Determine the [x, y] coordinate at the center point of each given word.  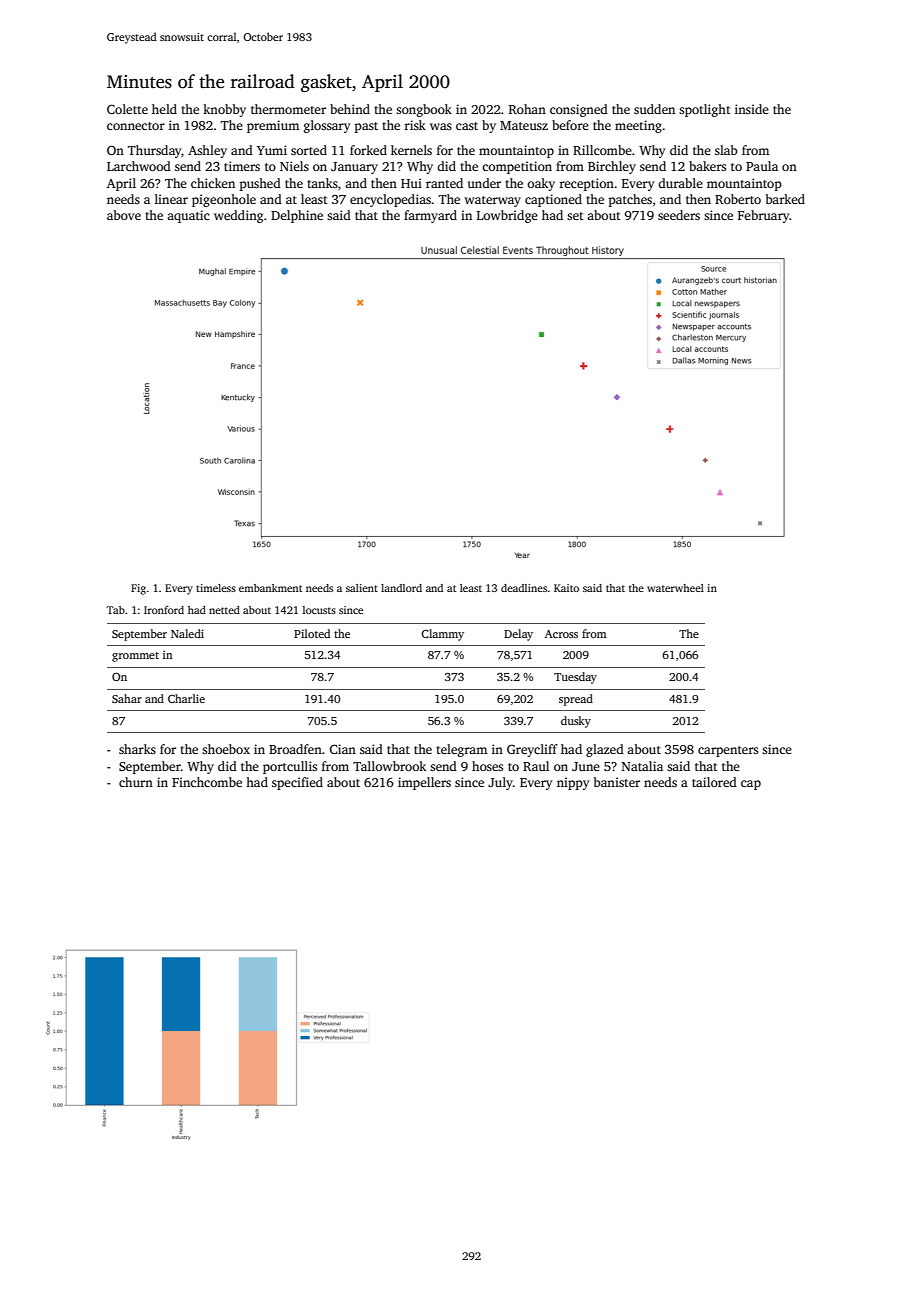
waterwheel [675, 588]
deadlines [524, 588]
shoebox [226, 749]
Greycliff [532, 750]
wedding [238, 216]
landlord [401, 588]
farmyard [430, 216]
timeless [216, 588]
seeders [679, 215]
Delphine [297, 216]
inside [752, 109]
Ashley [207, 151]
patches [630, 200]
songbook [424, 110]
